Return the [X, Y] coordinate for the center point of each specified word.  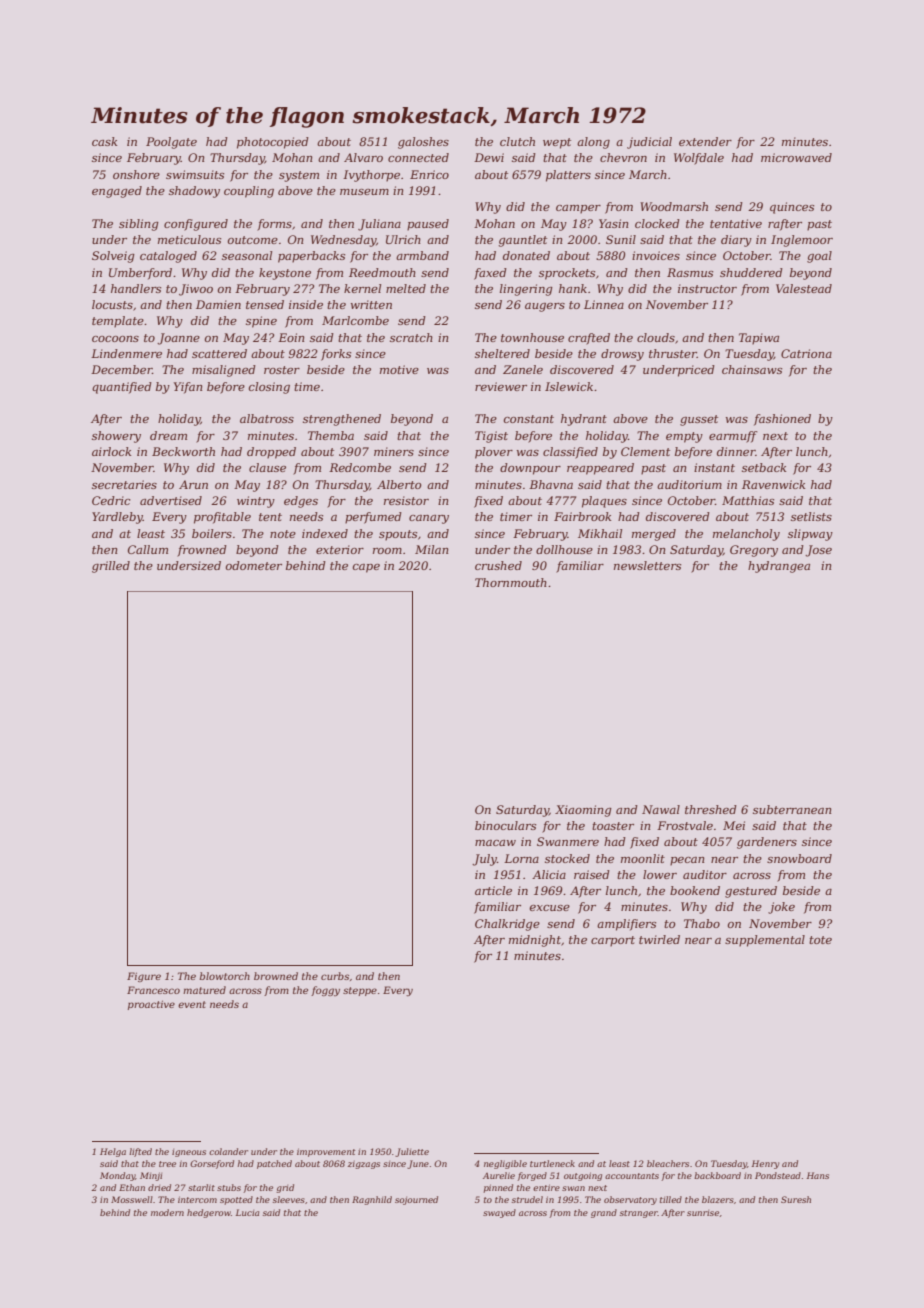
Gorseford [212, 1164]
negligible [505, 1164]
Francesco [153, 990]
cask [104, 141]
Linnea [604, 304]
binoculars [505, 825]
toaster [613, 826]
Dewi [489, 157]
